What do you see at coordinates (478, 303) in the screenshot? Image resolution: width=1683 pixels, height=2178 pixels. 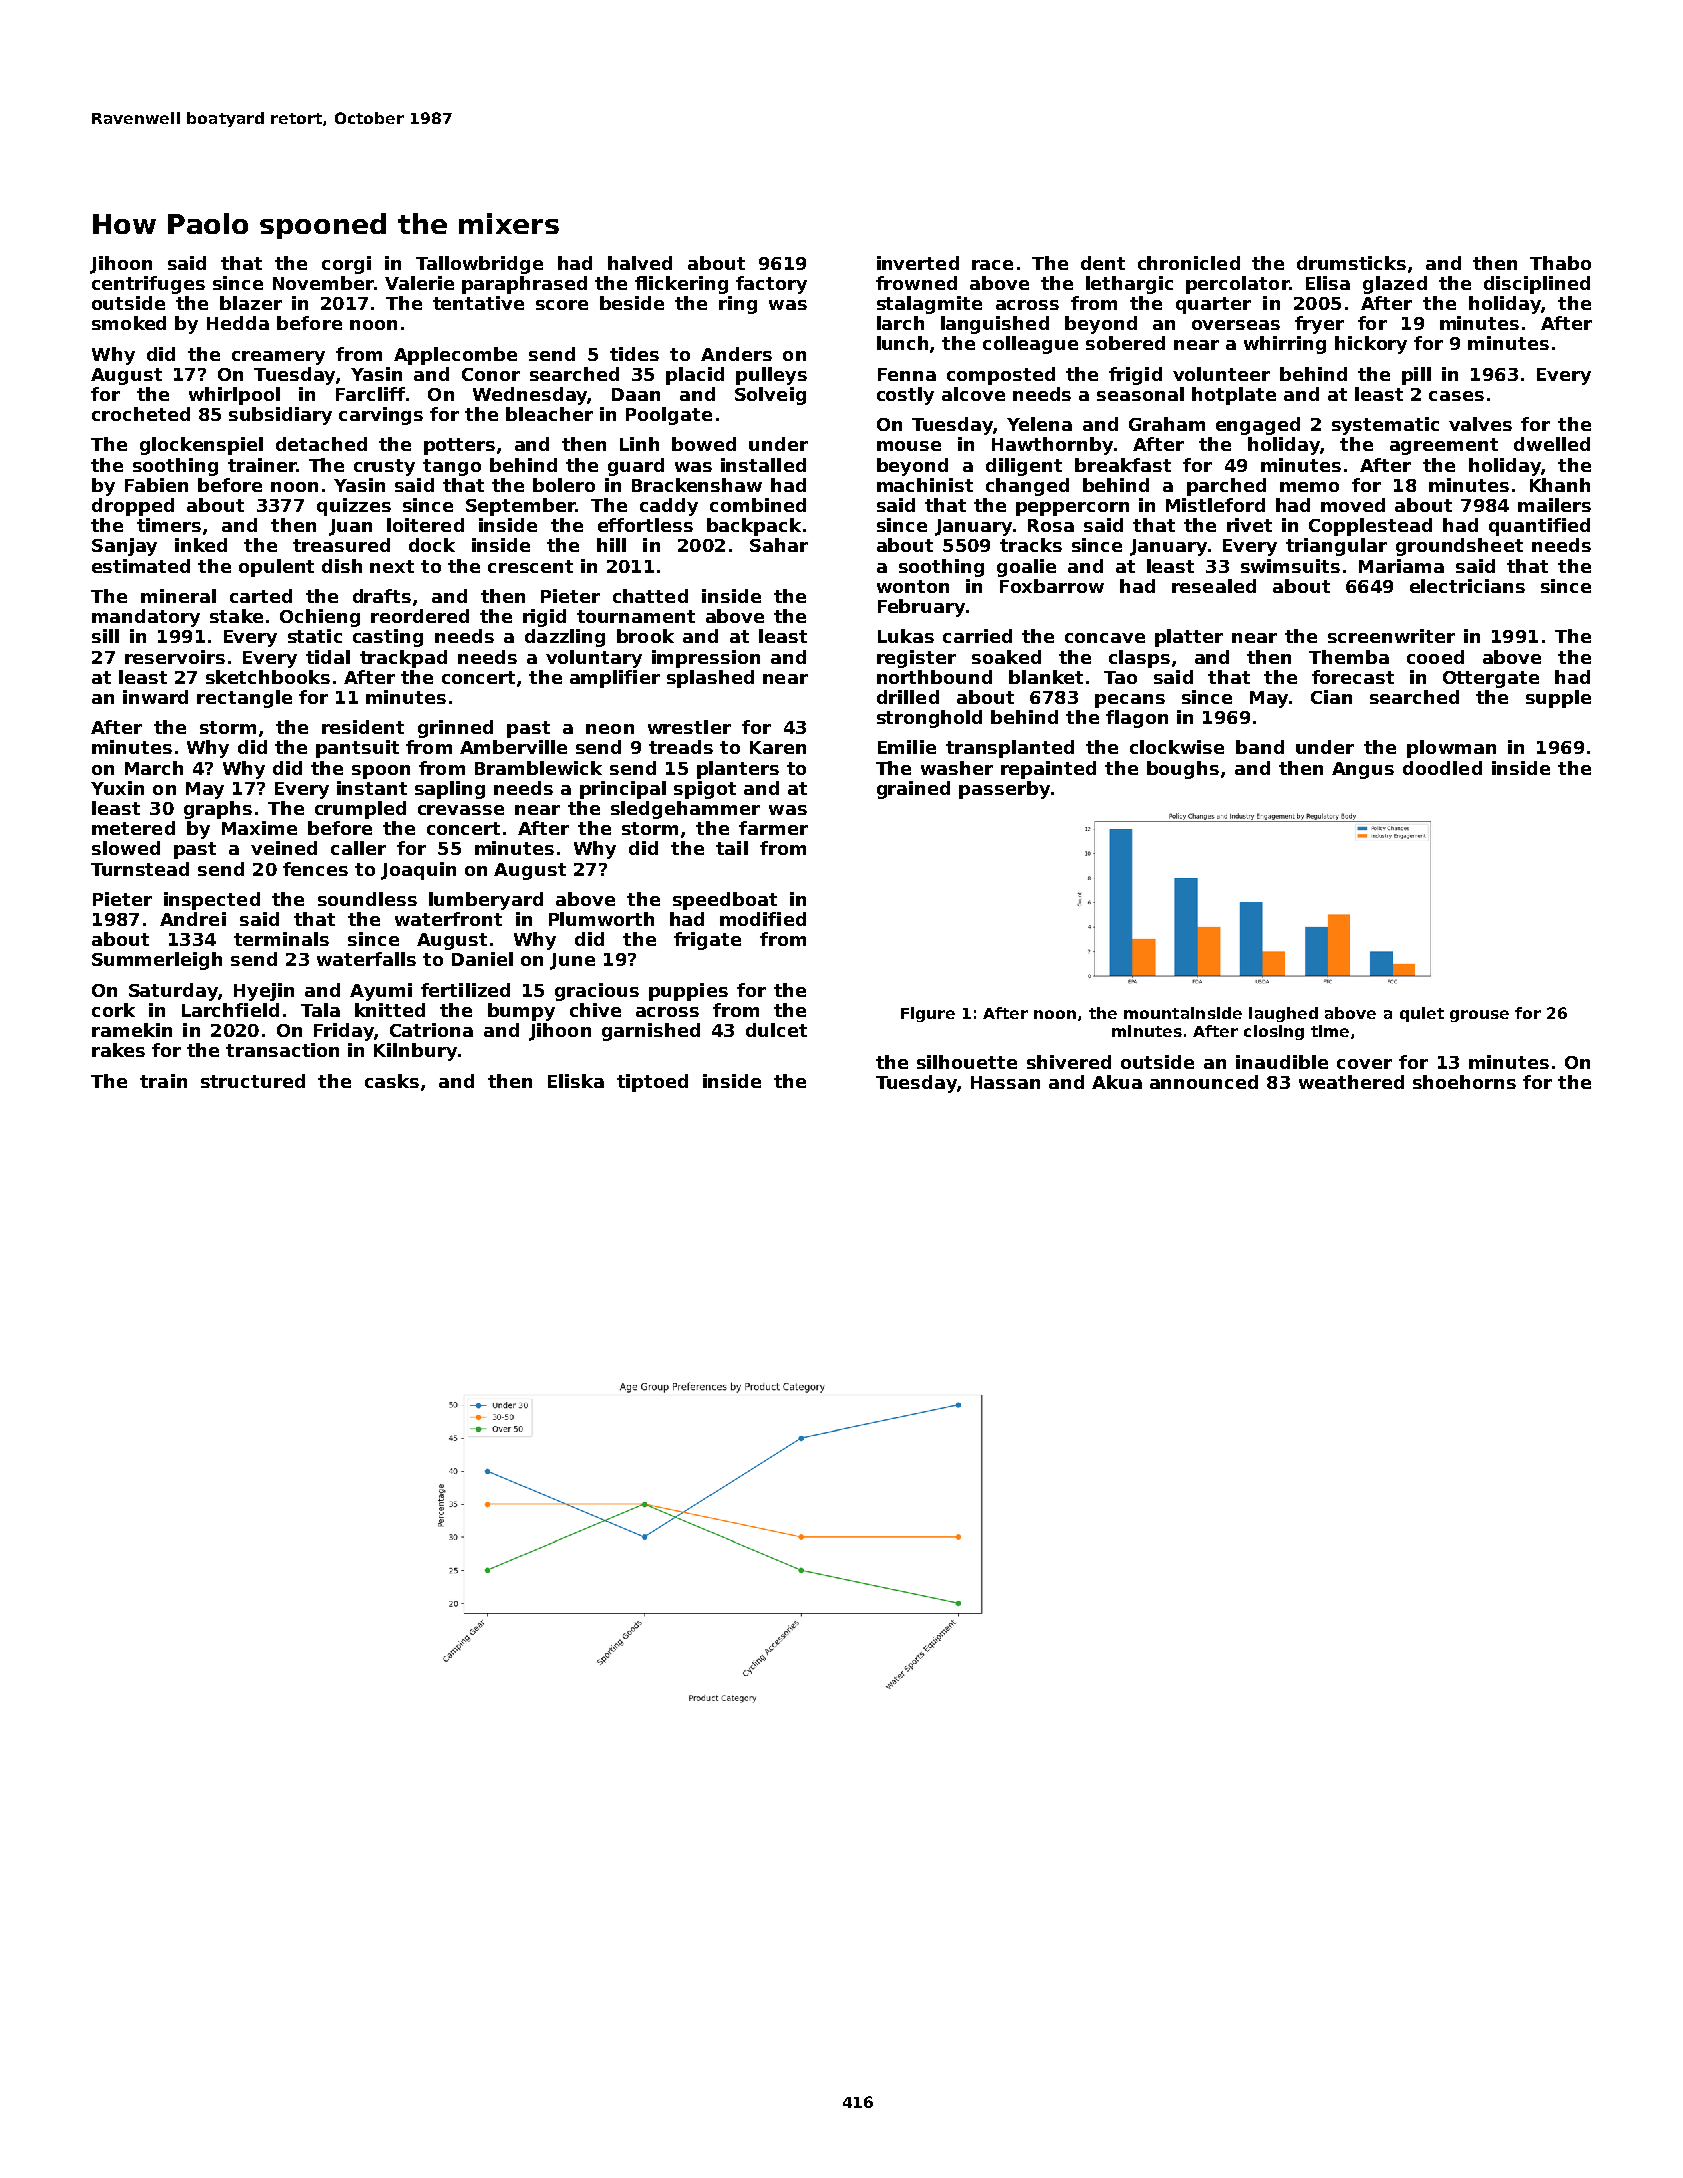 I see `tentative` at bounding box center [478, 303].
